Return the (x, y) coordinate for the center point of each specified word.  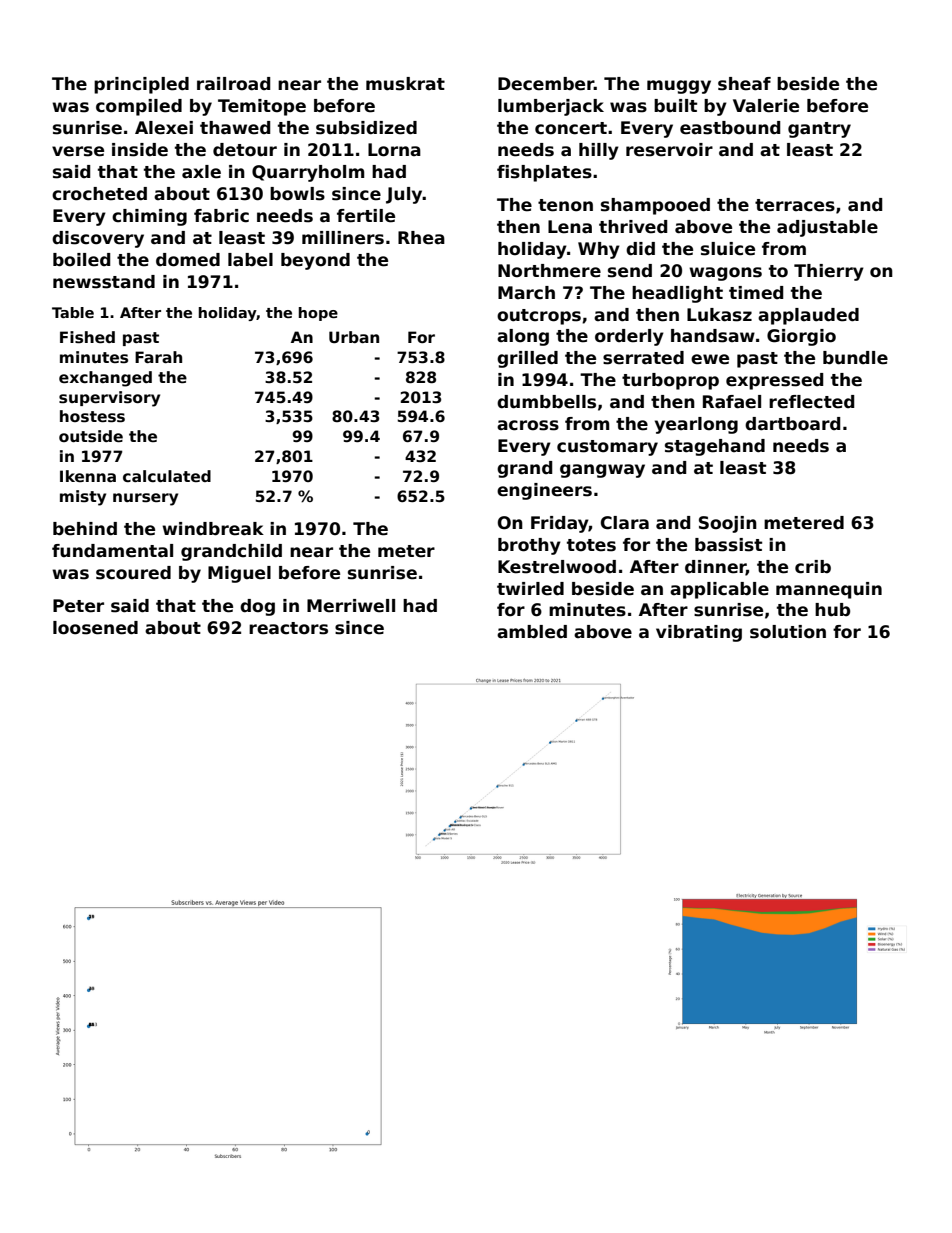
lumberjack (551, 107)
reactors (288, 628)
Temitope (262, 107)
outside (91, 436)
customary (607, 448)
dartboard (792, 424)
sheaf (744, 84)
